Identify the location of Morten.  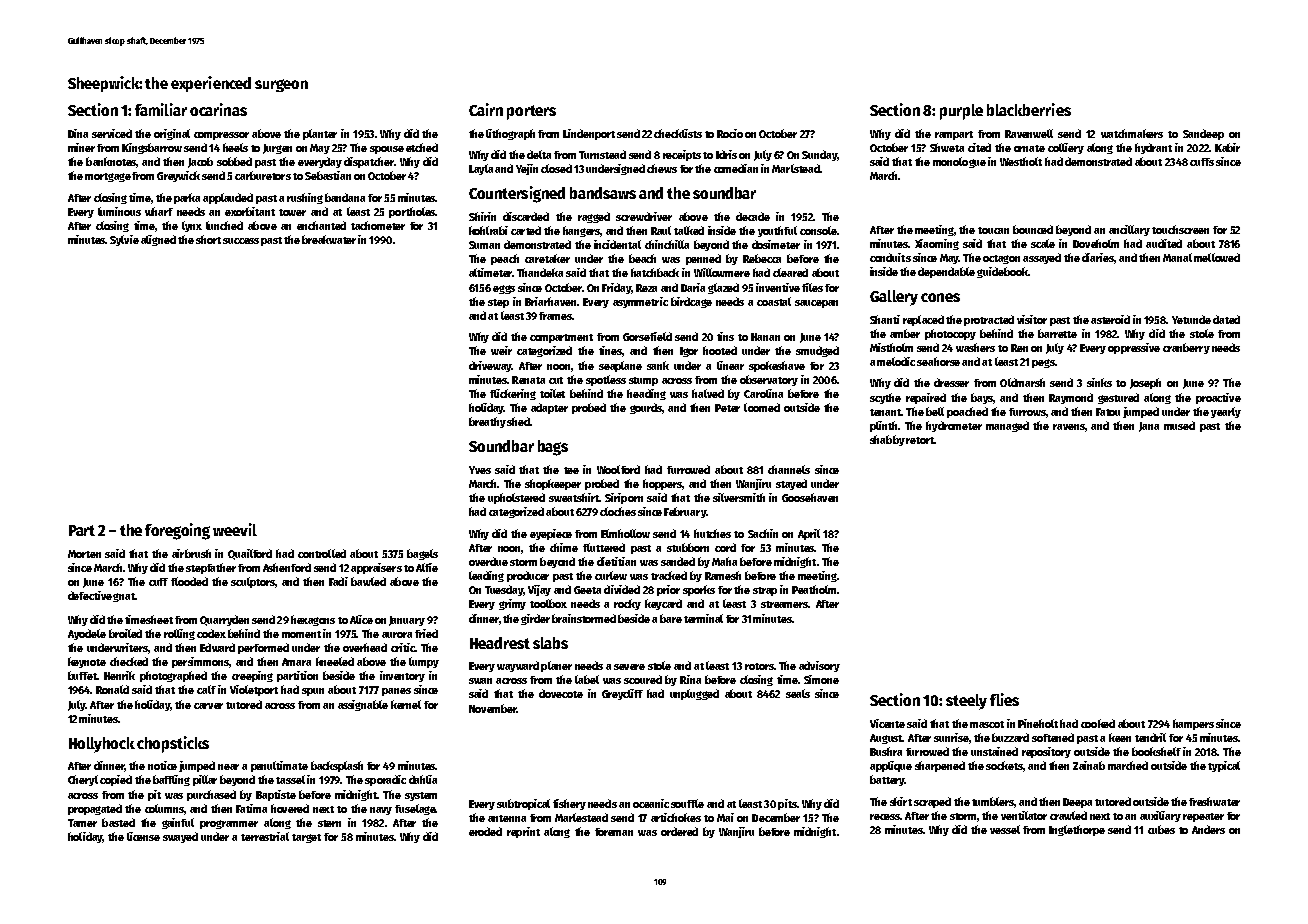
(84, 554).
